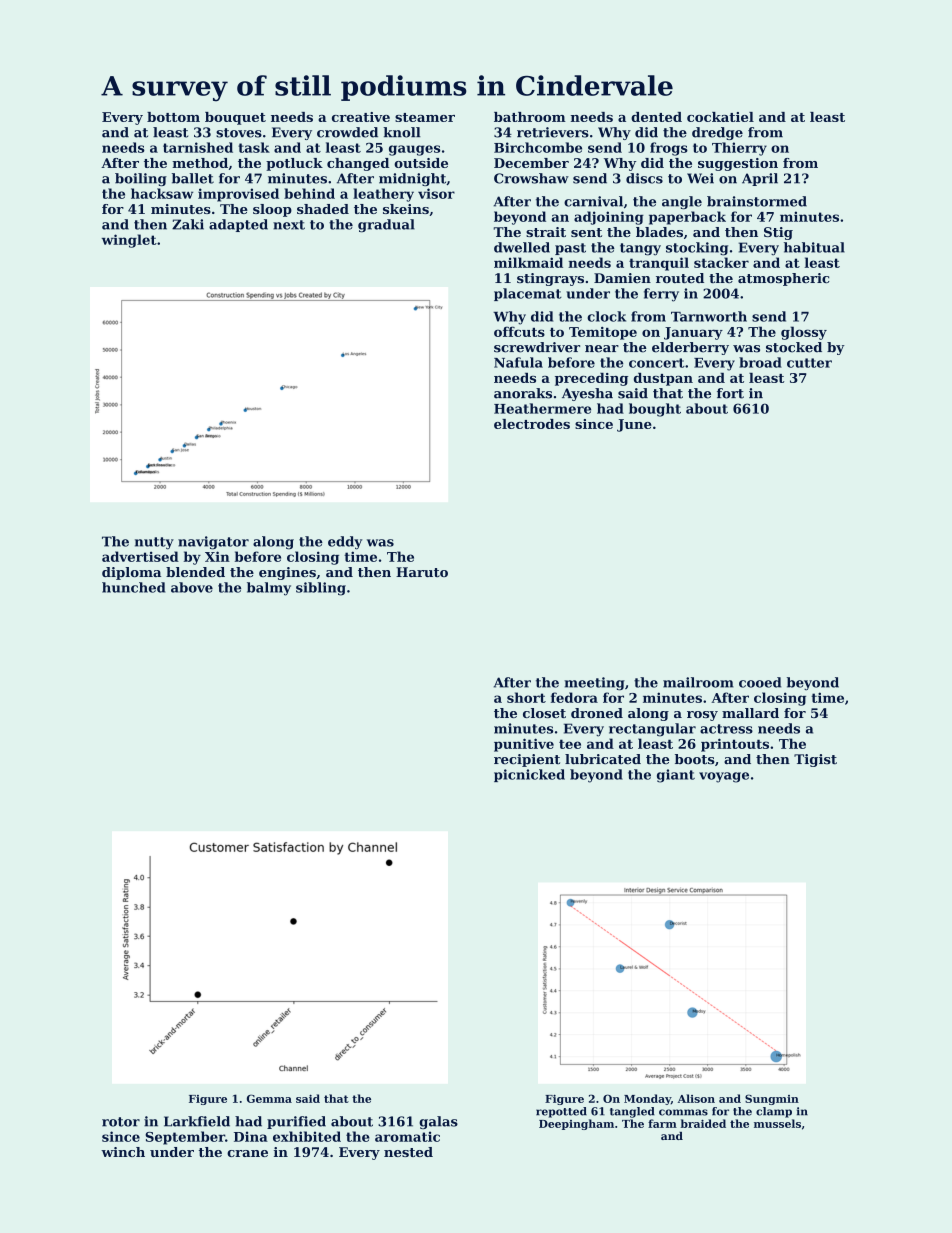 The height and width of the screenshot is (1233, 952). What do you see at coordinates (141, 179) in the screenshot?
I see `boiling` at bounding box center [141, 179].
